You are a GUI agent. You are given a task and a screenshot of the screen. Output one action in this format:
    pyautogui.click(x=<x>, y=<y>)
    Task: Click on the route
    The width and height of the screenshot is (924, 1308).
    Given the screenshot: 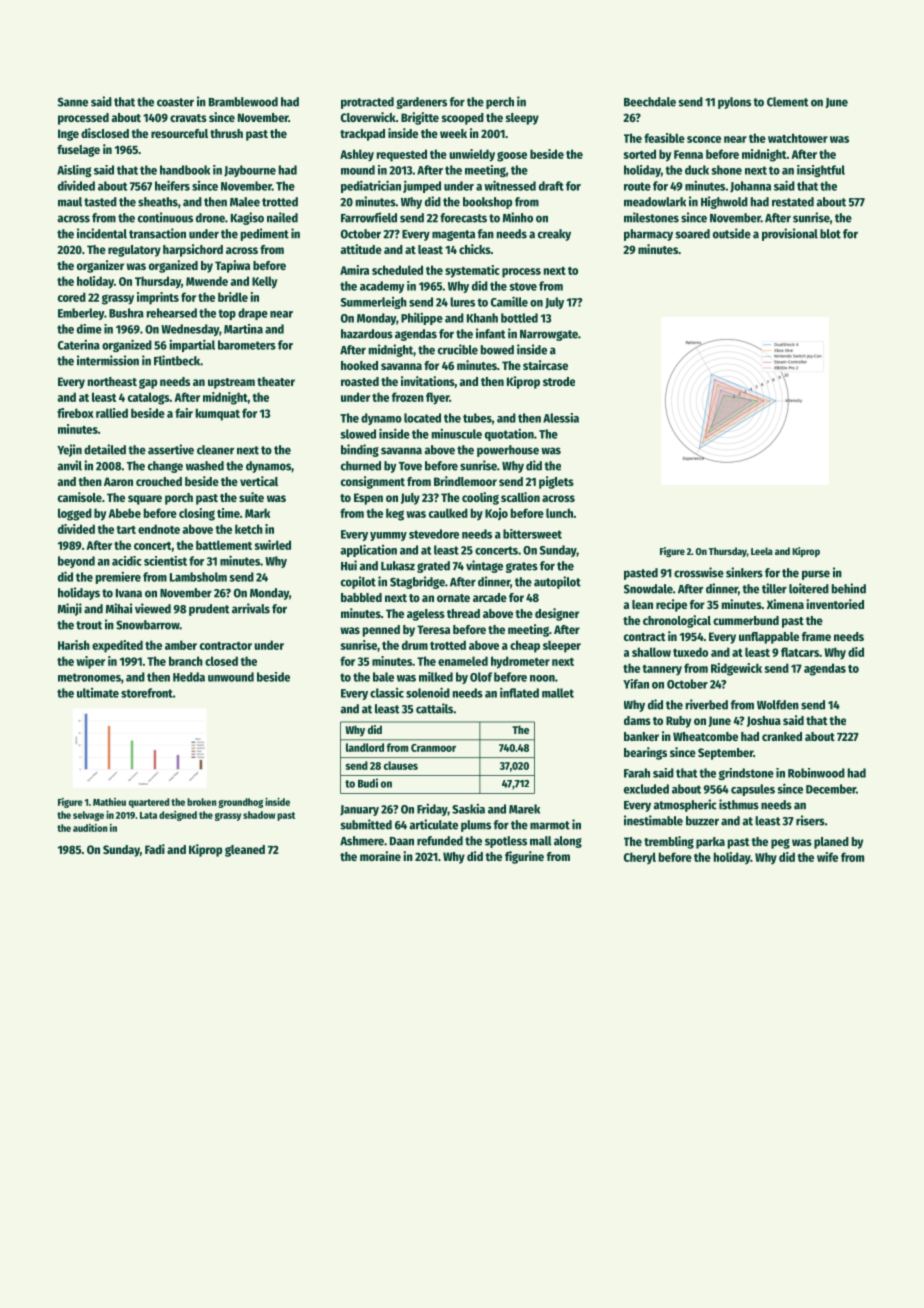 What is the action you would take?
    pyautogui.click(x=637, y=186)
